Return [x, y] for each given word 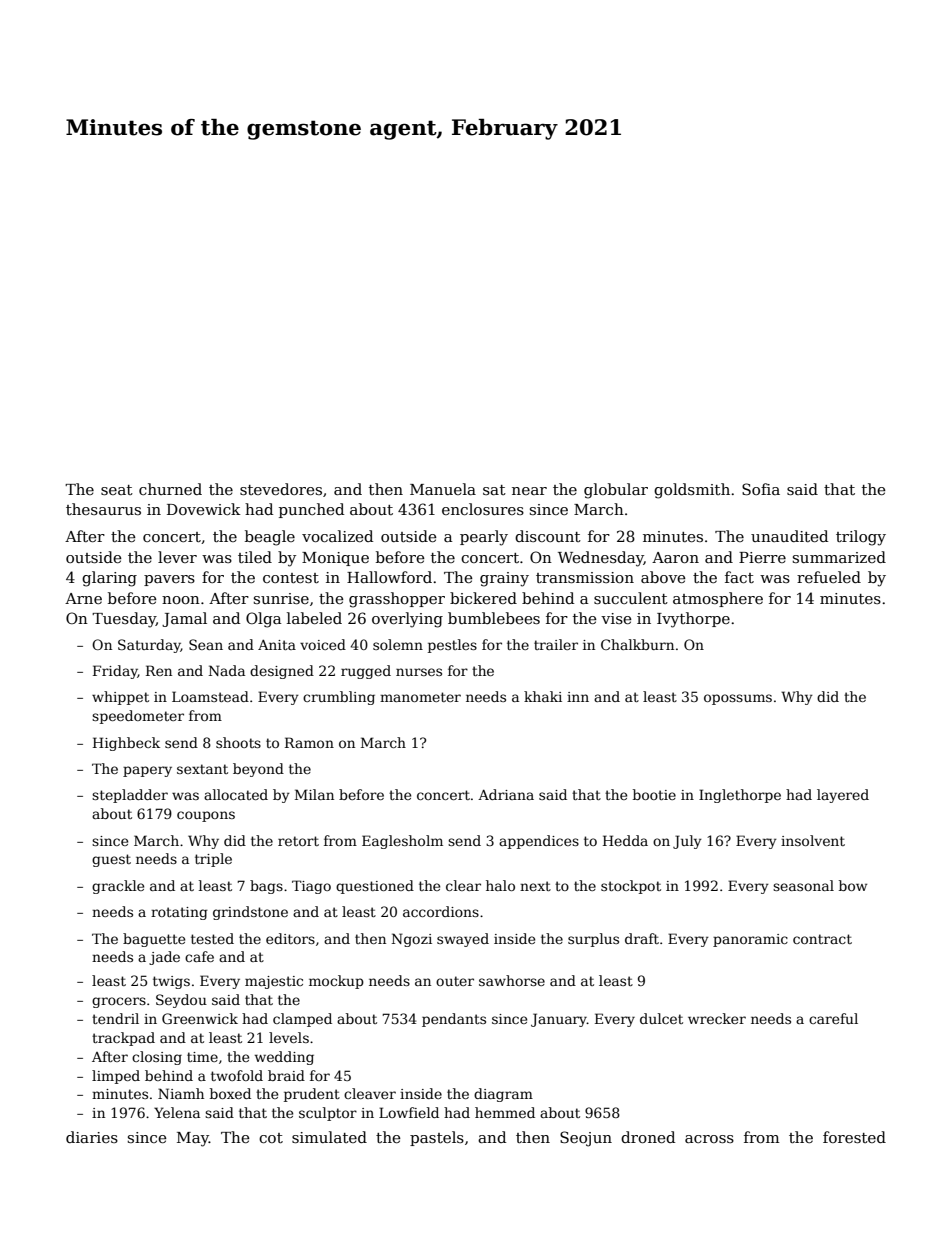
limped [116, 1077]
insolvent [813, 840]
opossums [738, 699]
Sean [206, 644]
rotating [179, 913]
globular [616, 491]
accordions [441, 911]
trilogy [861, 538]
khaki [543, 696]
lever [177, 557]
